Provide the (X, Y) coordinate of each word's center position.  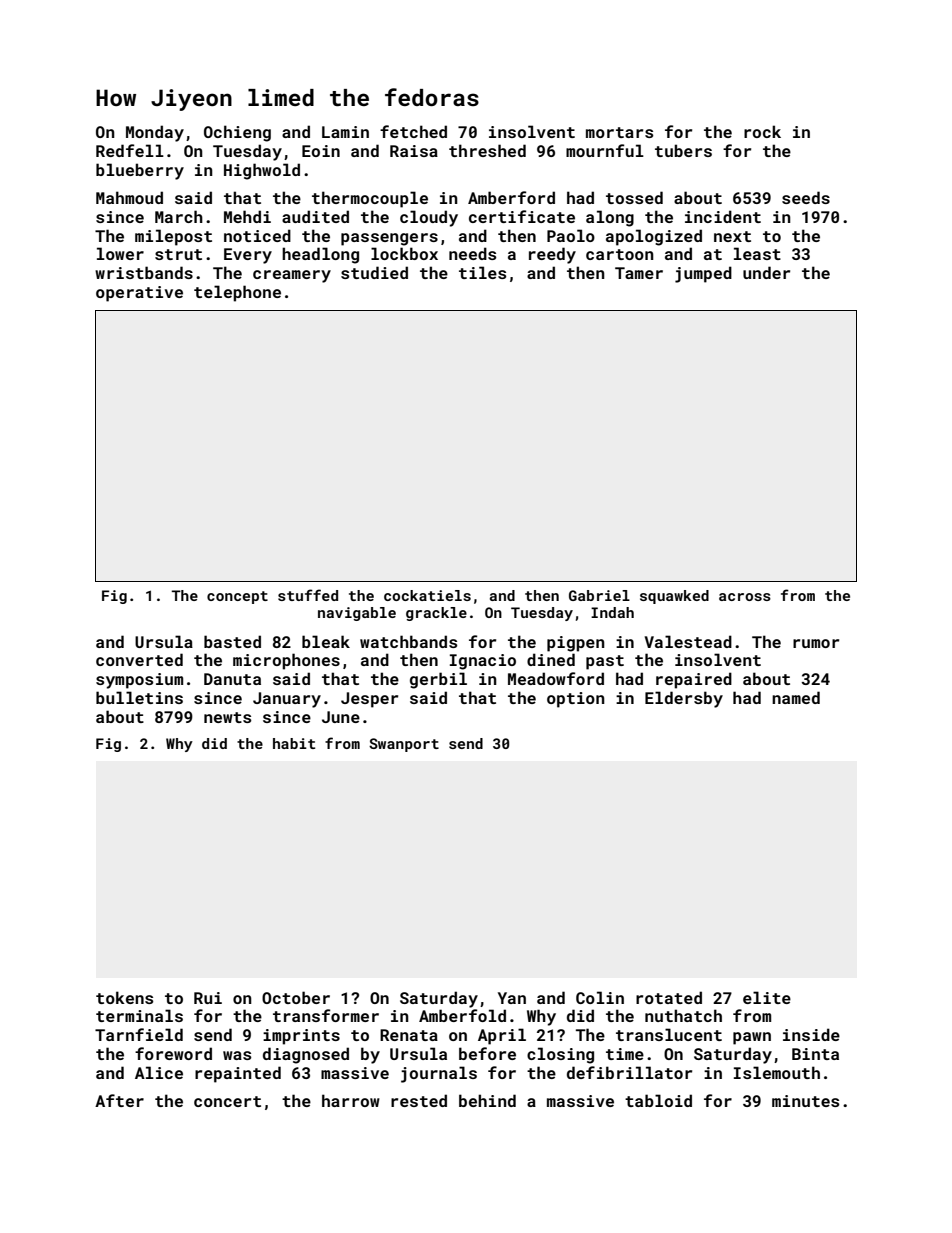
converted (139, 659)
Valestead (688, 641)
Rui (208, 998)
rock (762, 131)
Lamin (345, 132)
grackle (436, 614)
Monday (155, 133)
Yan (512, 998)
